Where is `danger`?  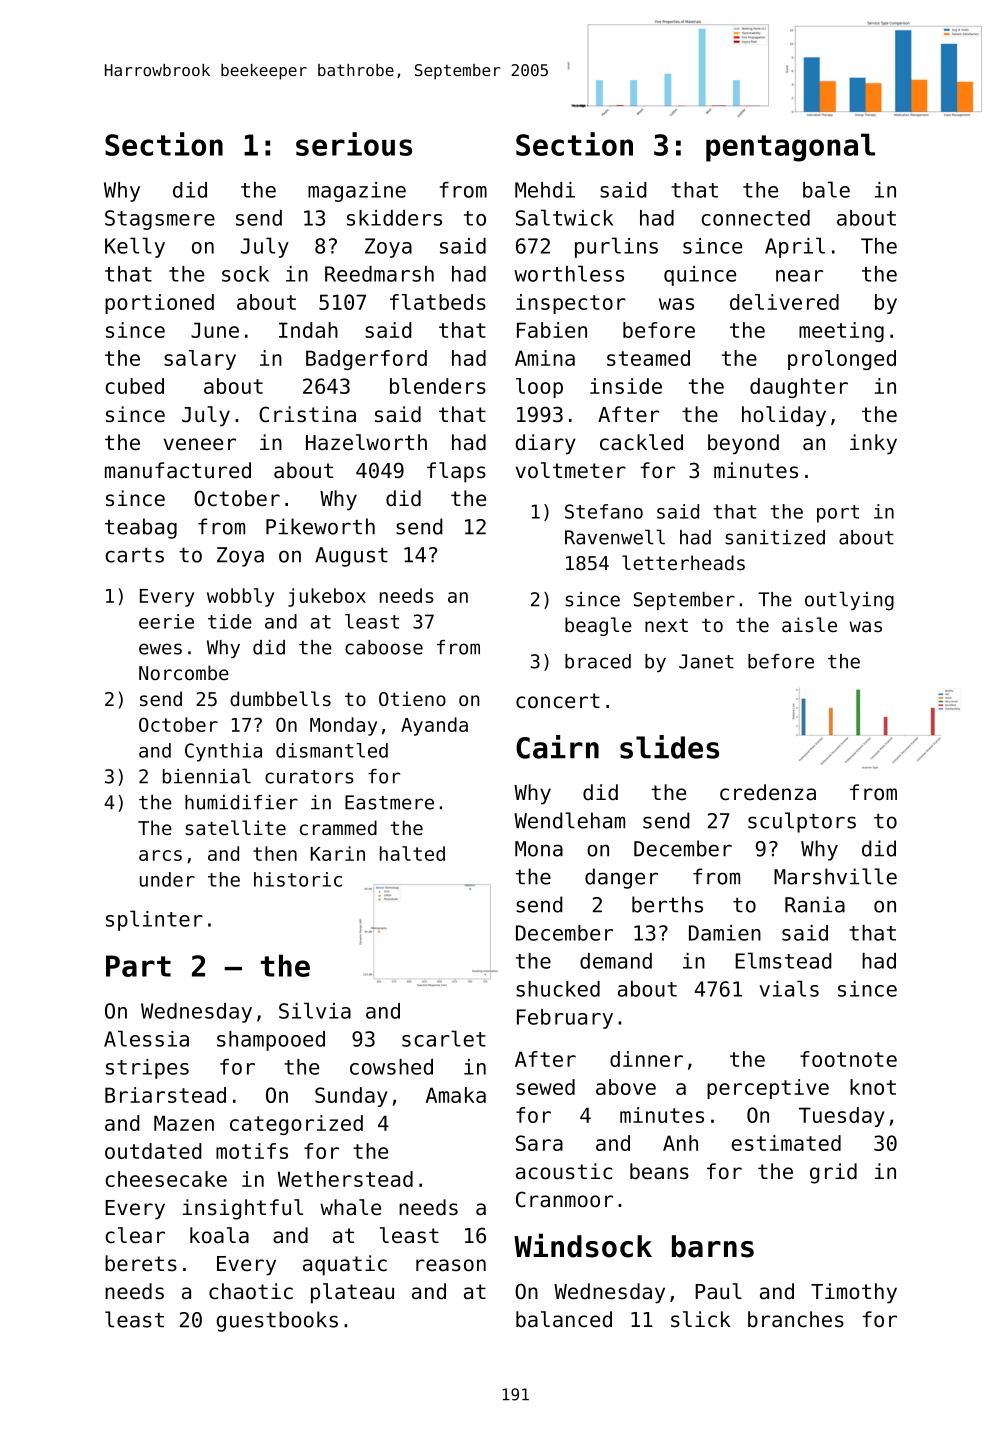 danger is located at coordinates (621, 878).
